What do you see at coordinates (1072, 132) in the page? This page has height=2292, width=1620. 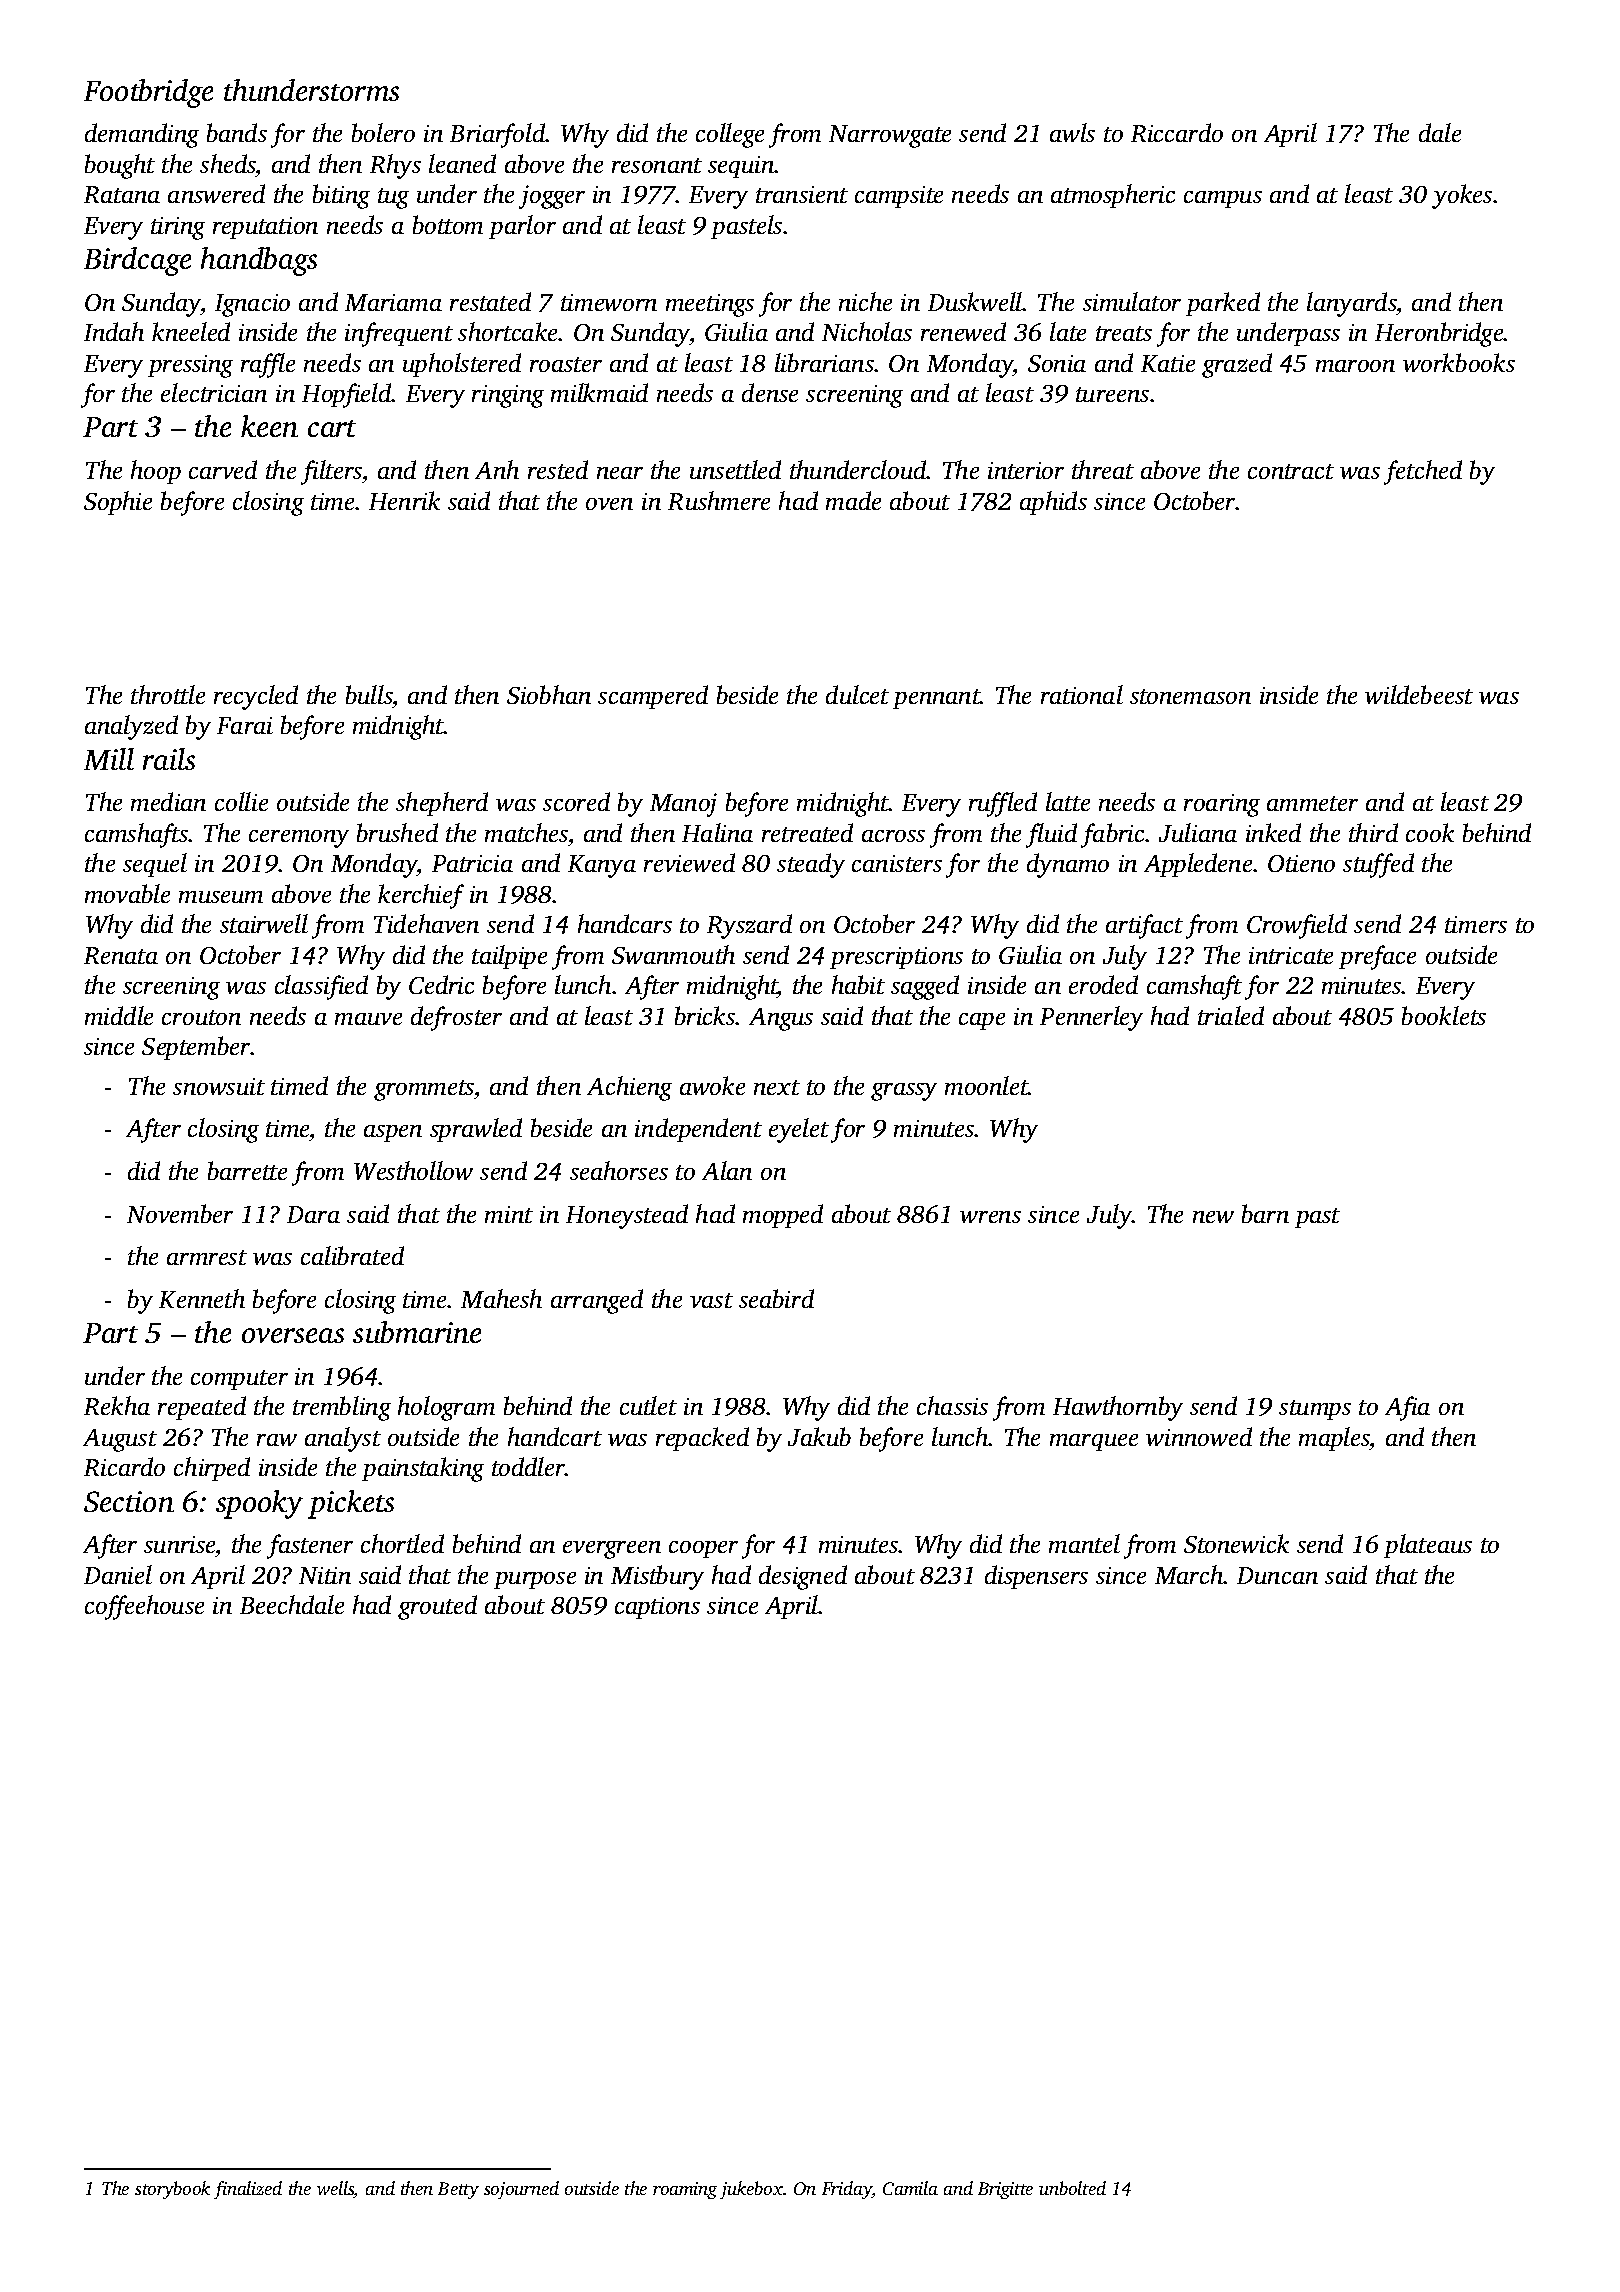 I see `awls` at bounding box center [1072, 132].
